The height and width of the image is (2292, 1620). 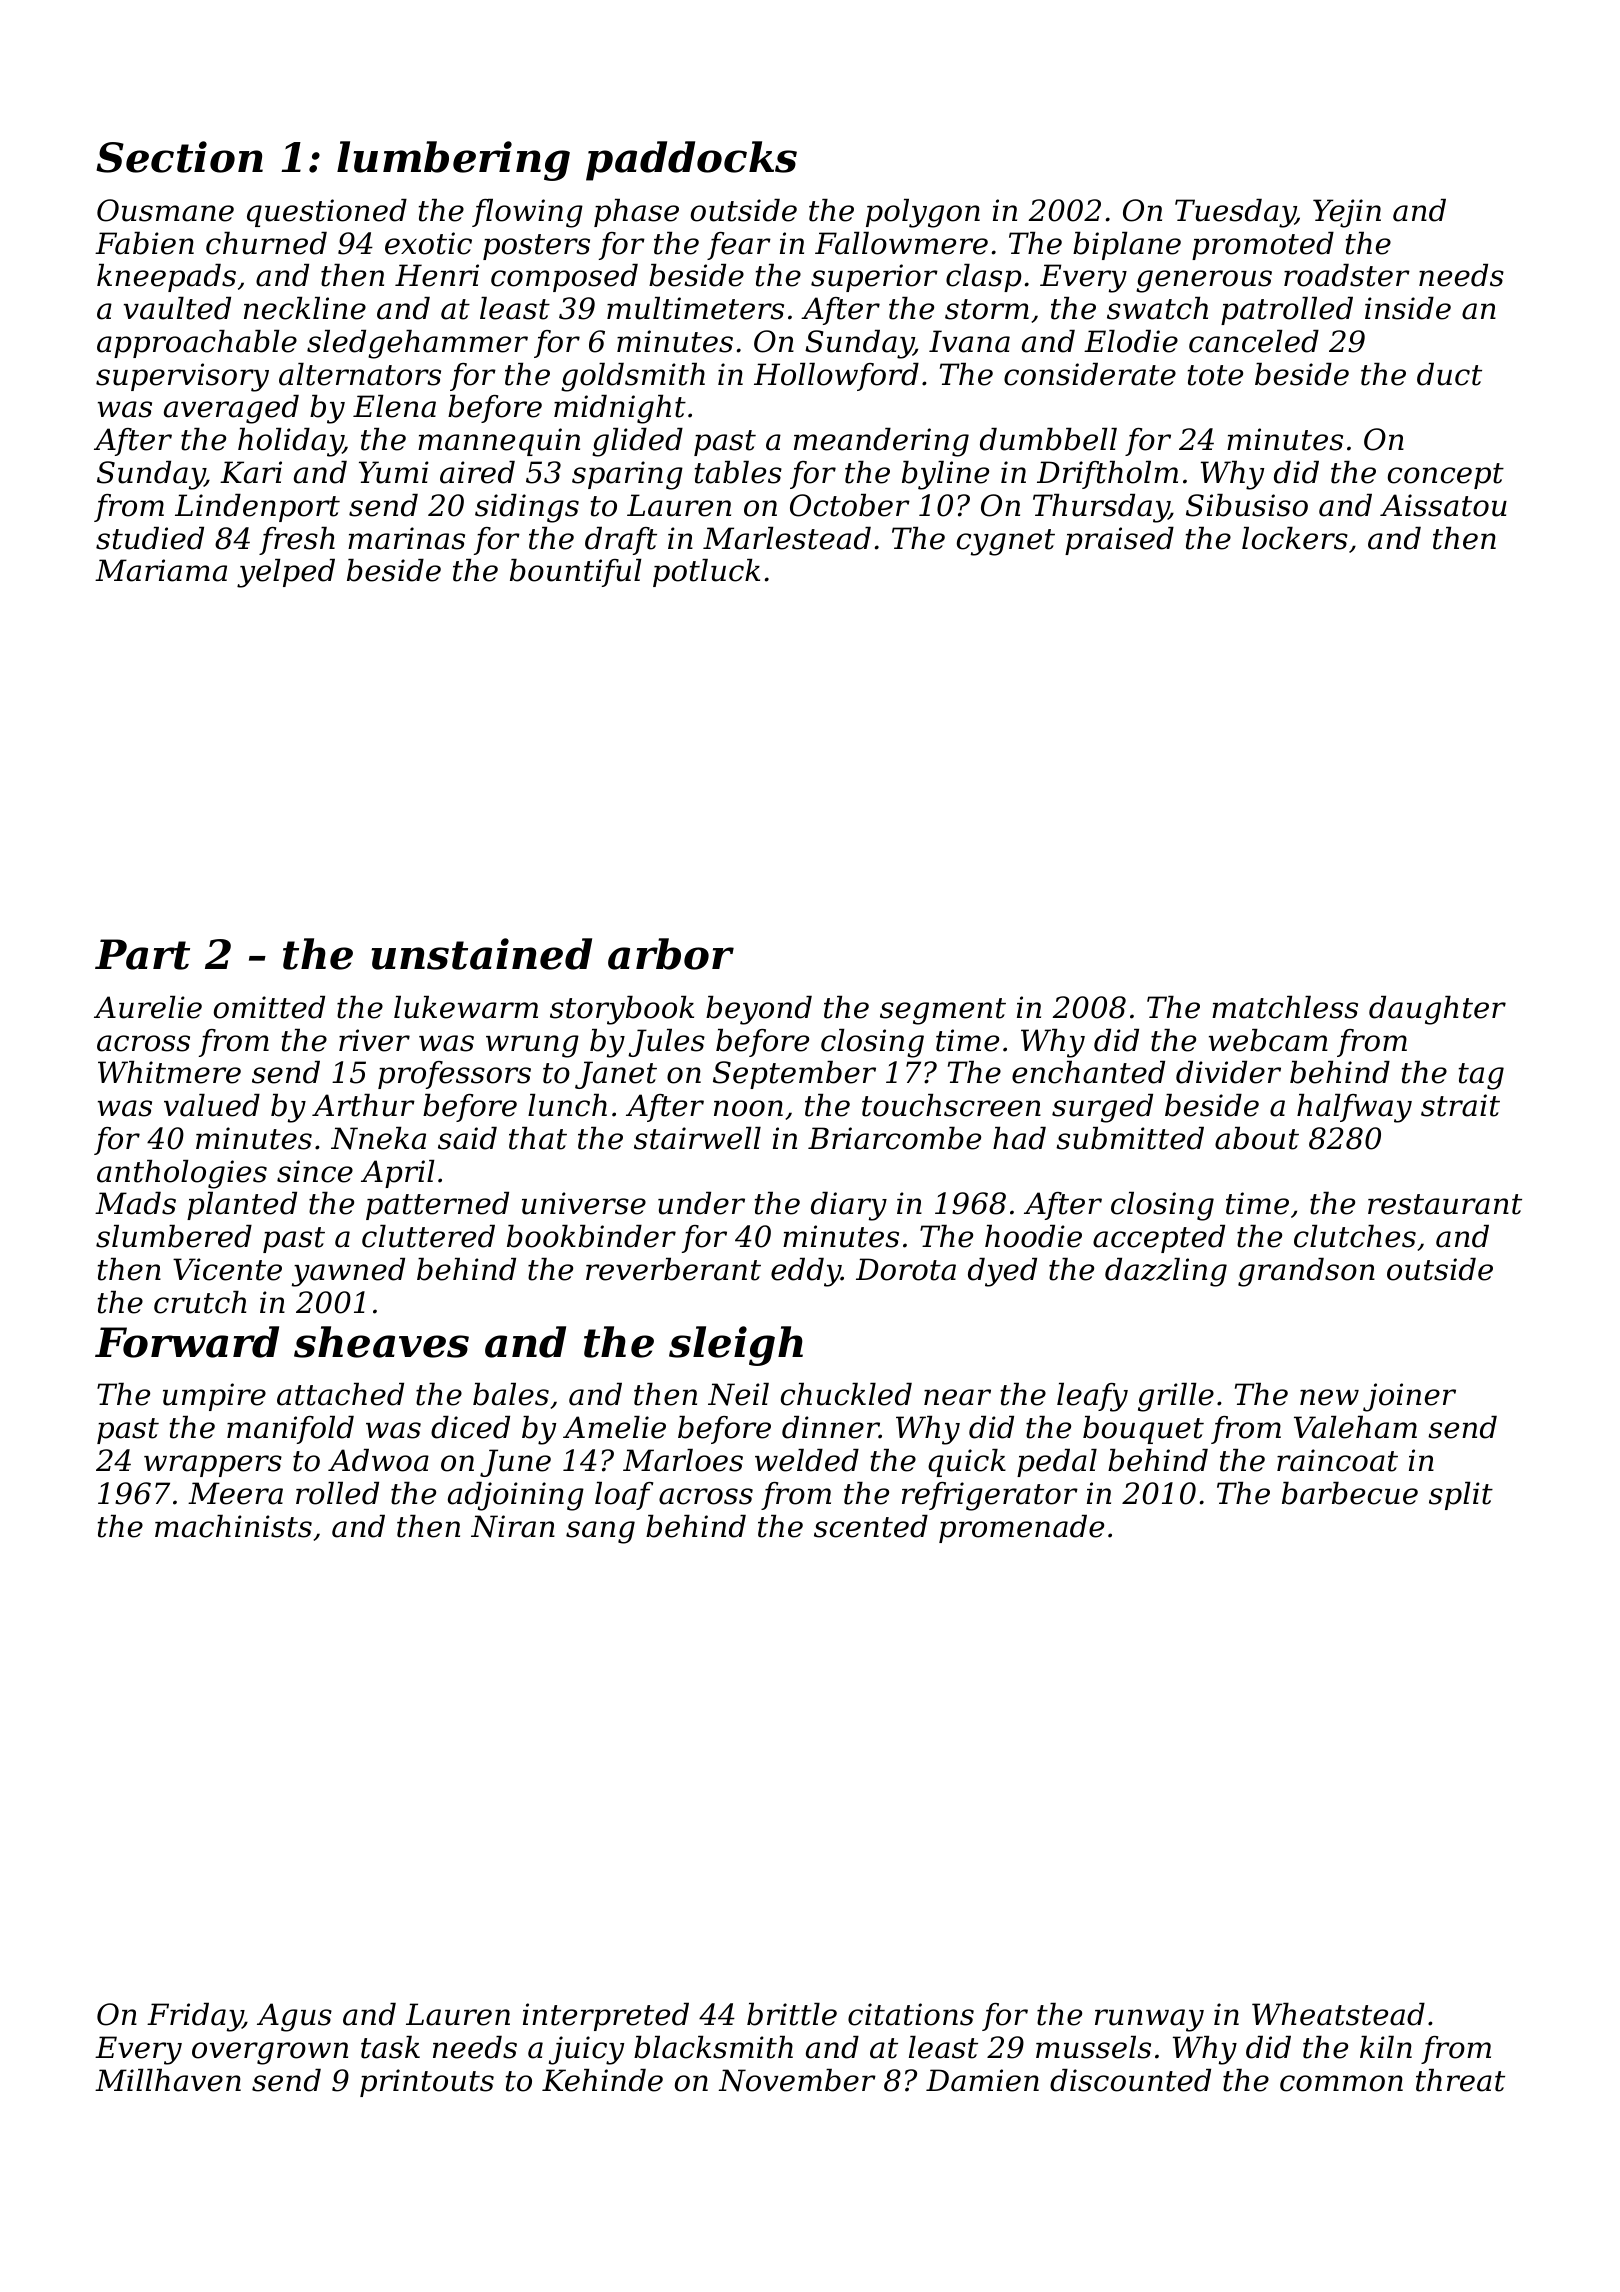 I want to click on Millhaven, so click(x=168, y=2080).
